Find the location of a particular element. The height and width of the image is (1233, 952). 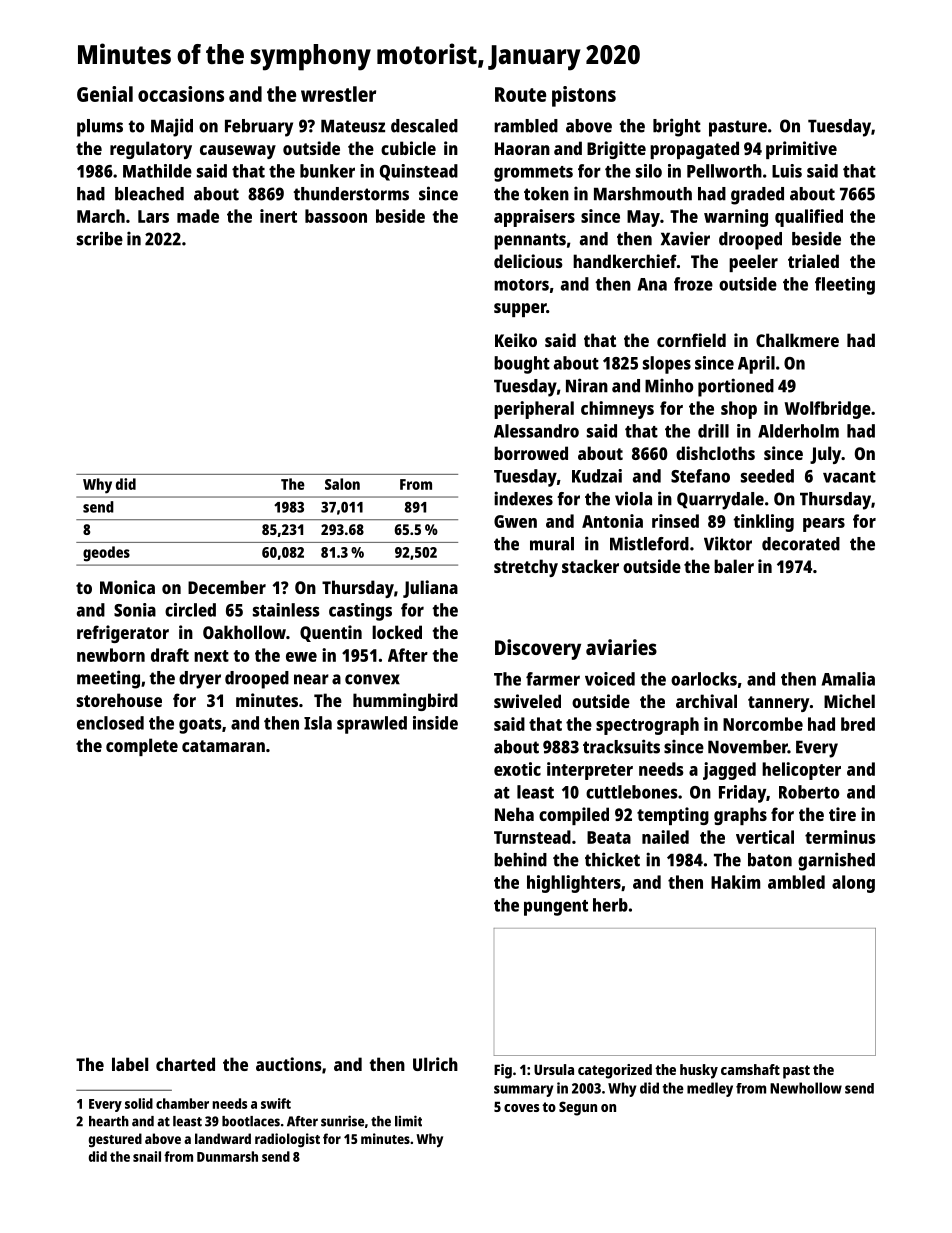

Route is located at coordinates (520, 94).
